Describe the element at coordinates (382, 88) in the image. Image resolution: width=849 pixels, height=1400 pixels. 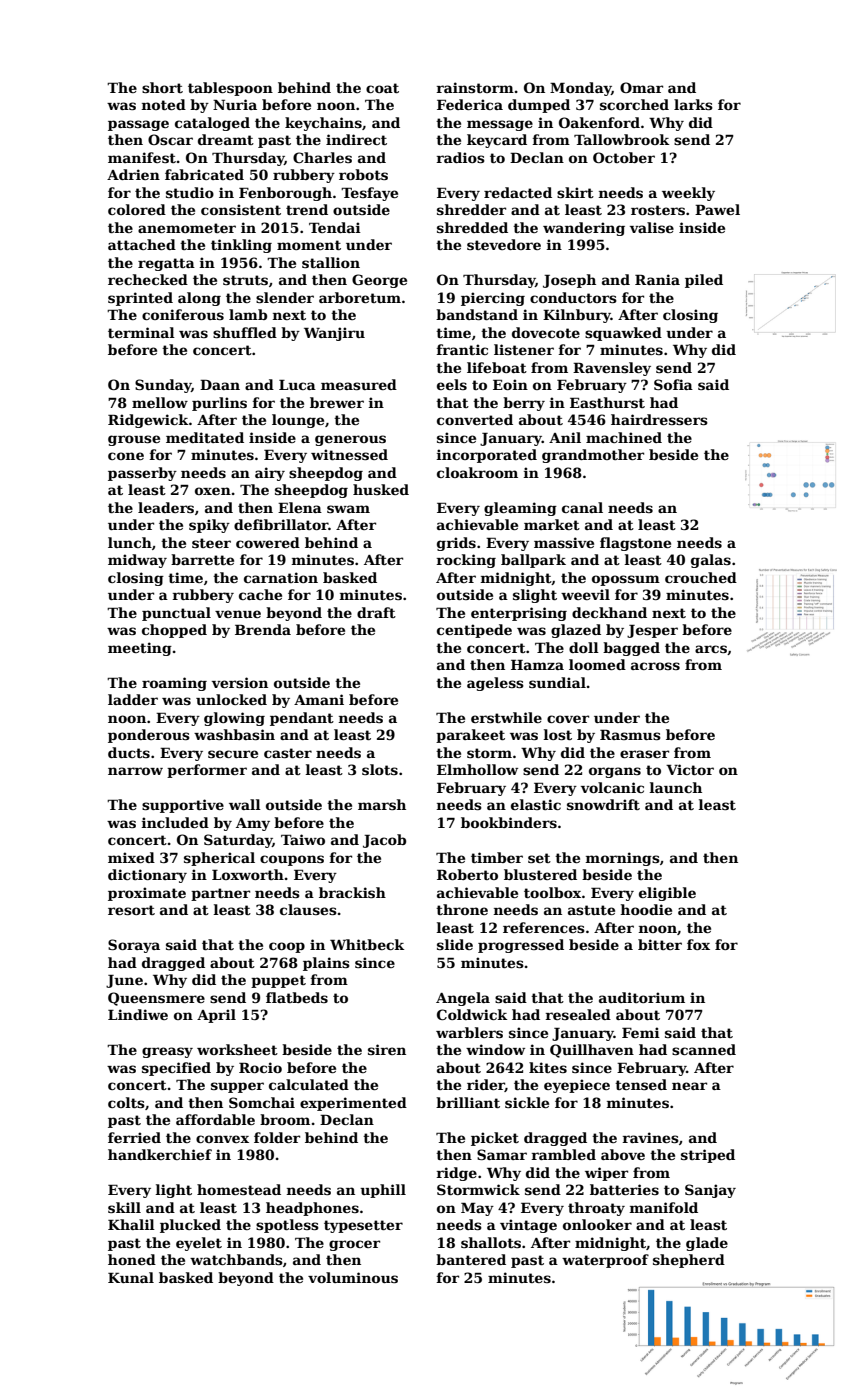
I see `coat` at that location.
